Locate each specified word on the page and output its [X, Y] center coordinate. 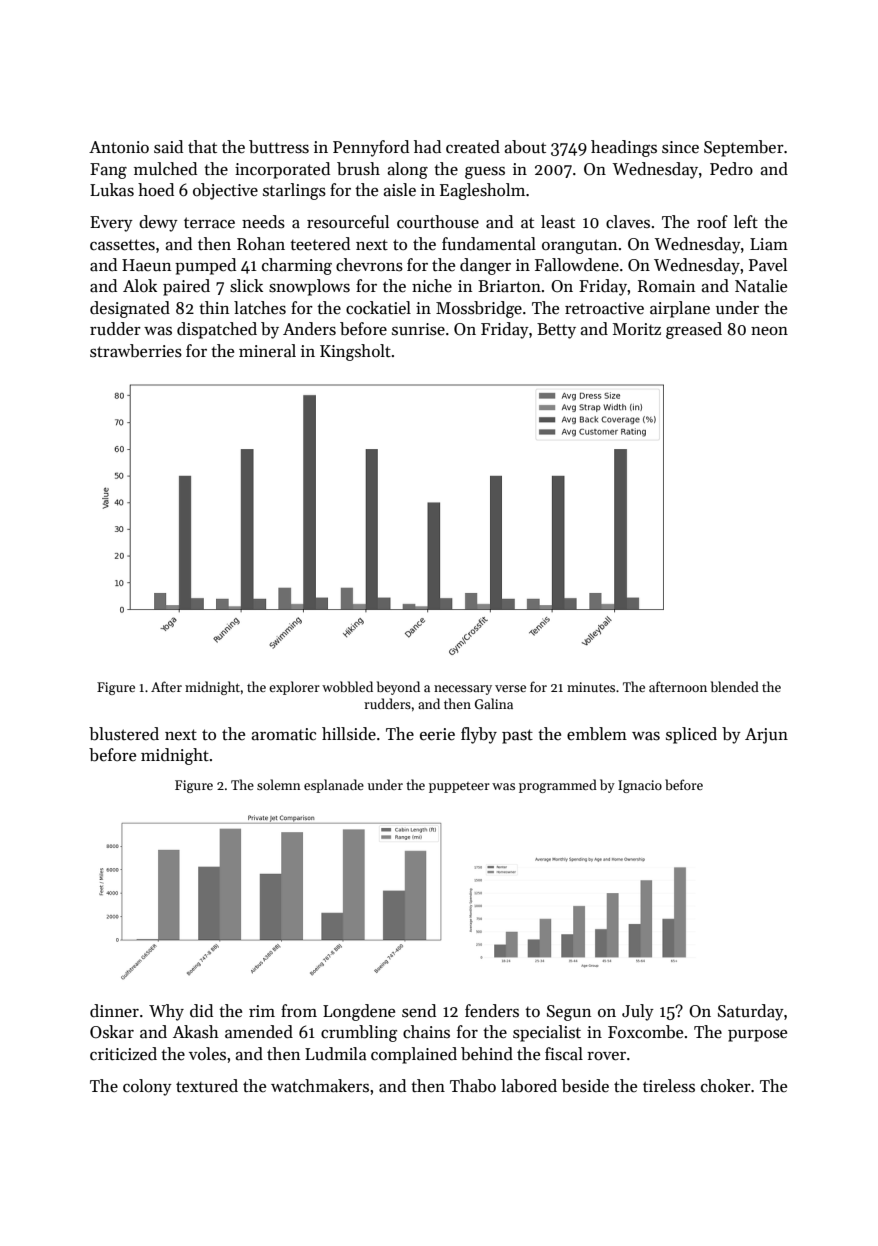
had [427, 147]
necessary [463, 690]
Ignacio [640, 786]
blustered [124, 734]
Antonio [119, 147]
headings [624, 148]
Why [166, 1012]
